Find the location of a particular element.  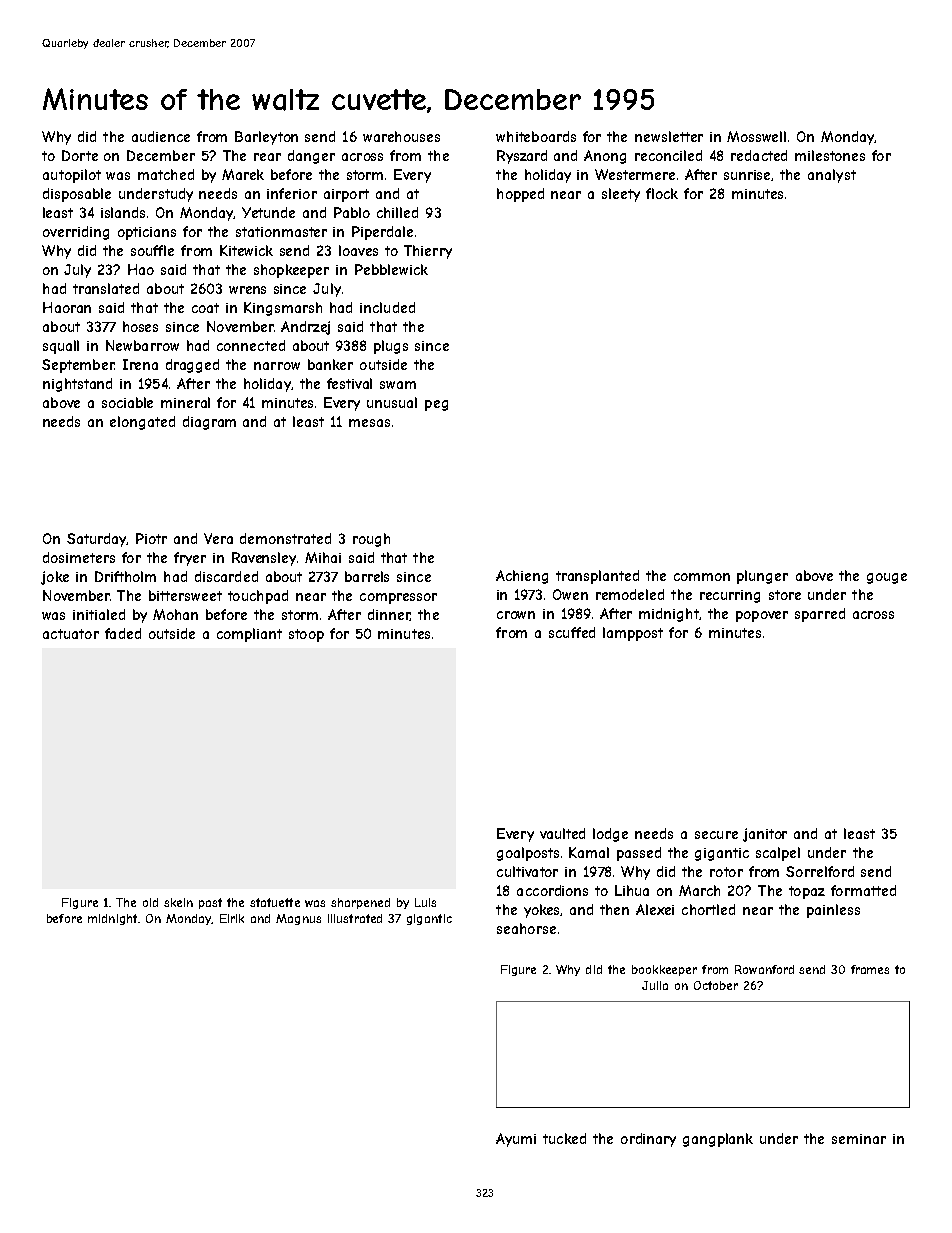

Mosswell is located at coordinates (756, 136).
